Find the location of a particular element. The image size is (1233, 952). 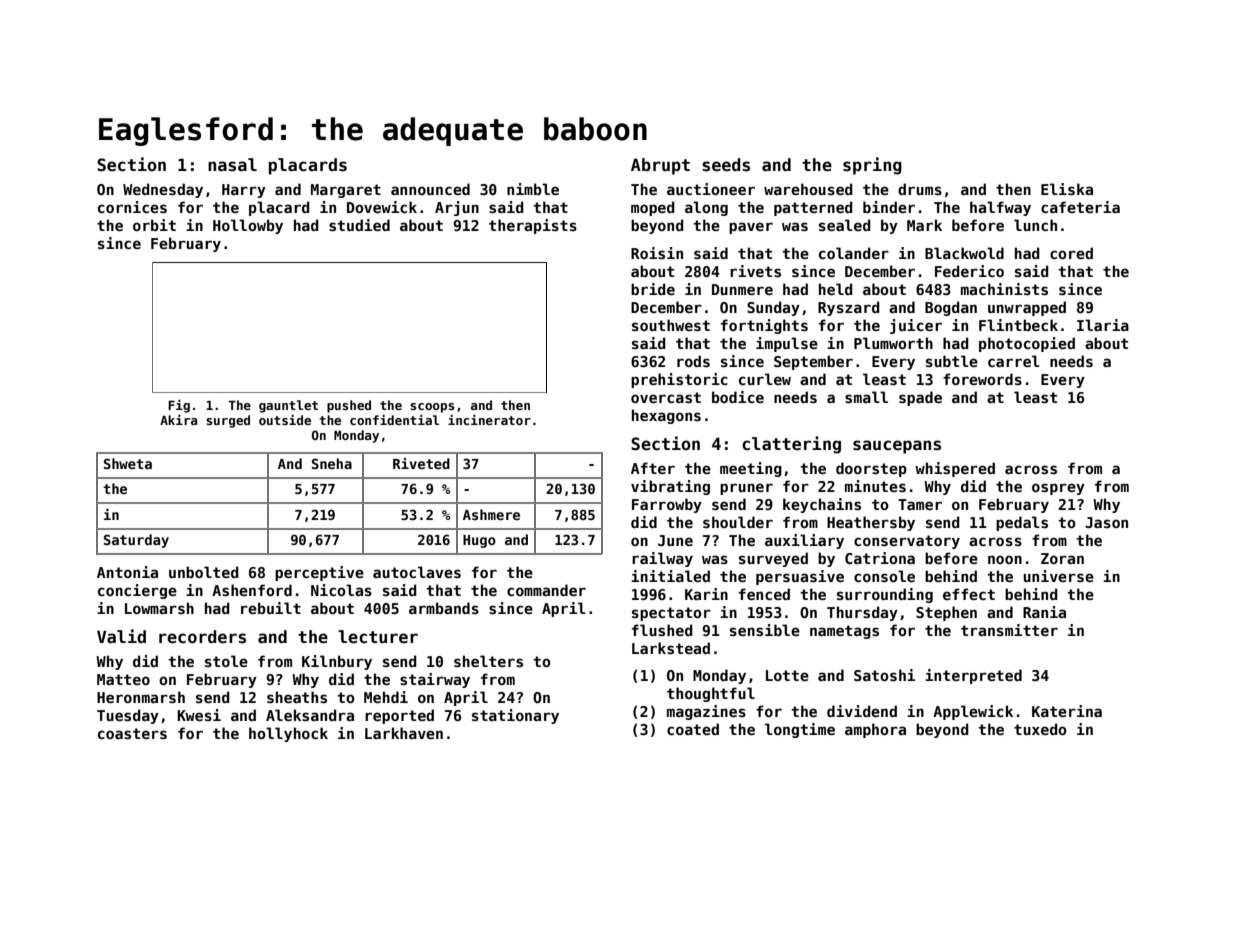

nasal is located at coordinates (232, 165).
